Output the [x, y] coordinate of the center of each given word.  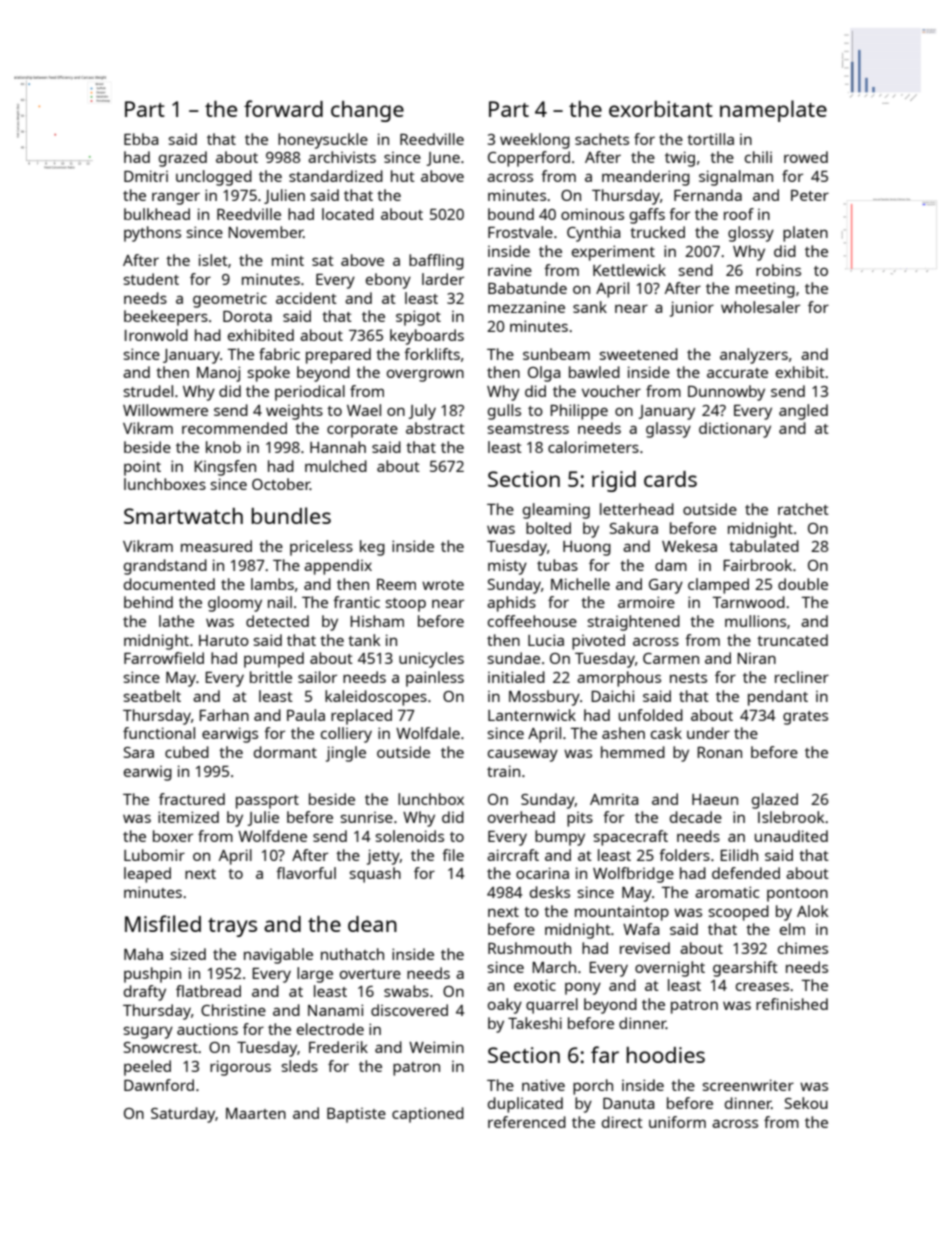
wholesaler [760, 307]
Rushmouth [529, 948]
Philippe [579, 412]
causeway [523, 755]
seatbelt [152, 696]
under [708, 733]
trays [232, 927]
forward [283, 108]
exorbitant [661, 109]
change [367, 111]
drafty [145, 993]
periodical [310, 393]
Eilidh [739, 855]
